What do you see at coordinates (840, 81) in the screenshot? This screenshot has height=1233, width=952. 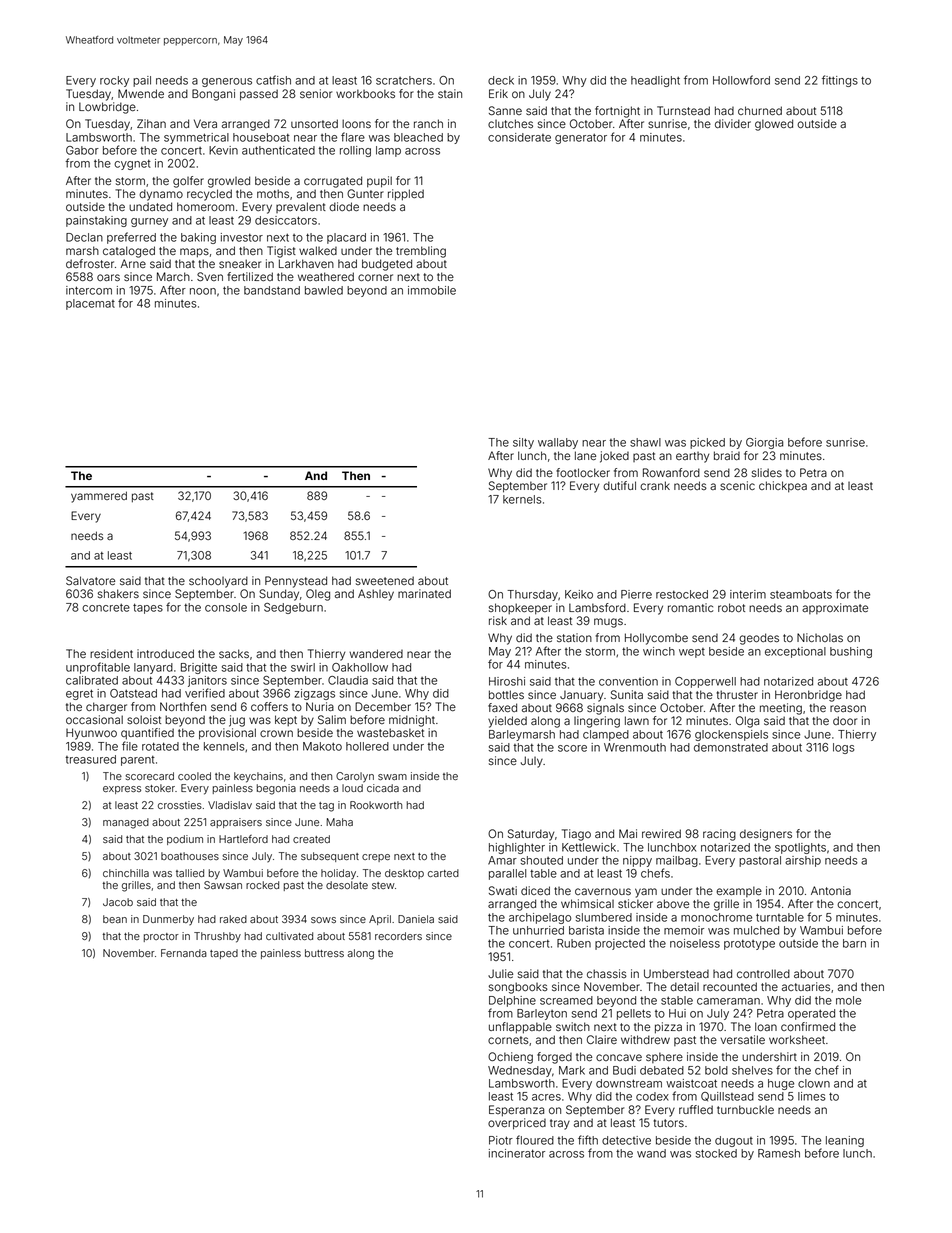 I see `fittings` at bounding box center [840, 81].
